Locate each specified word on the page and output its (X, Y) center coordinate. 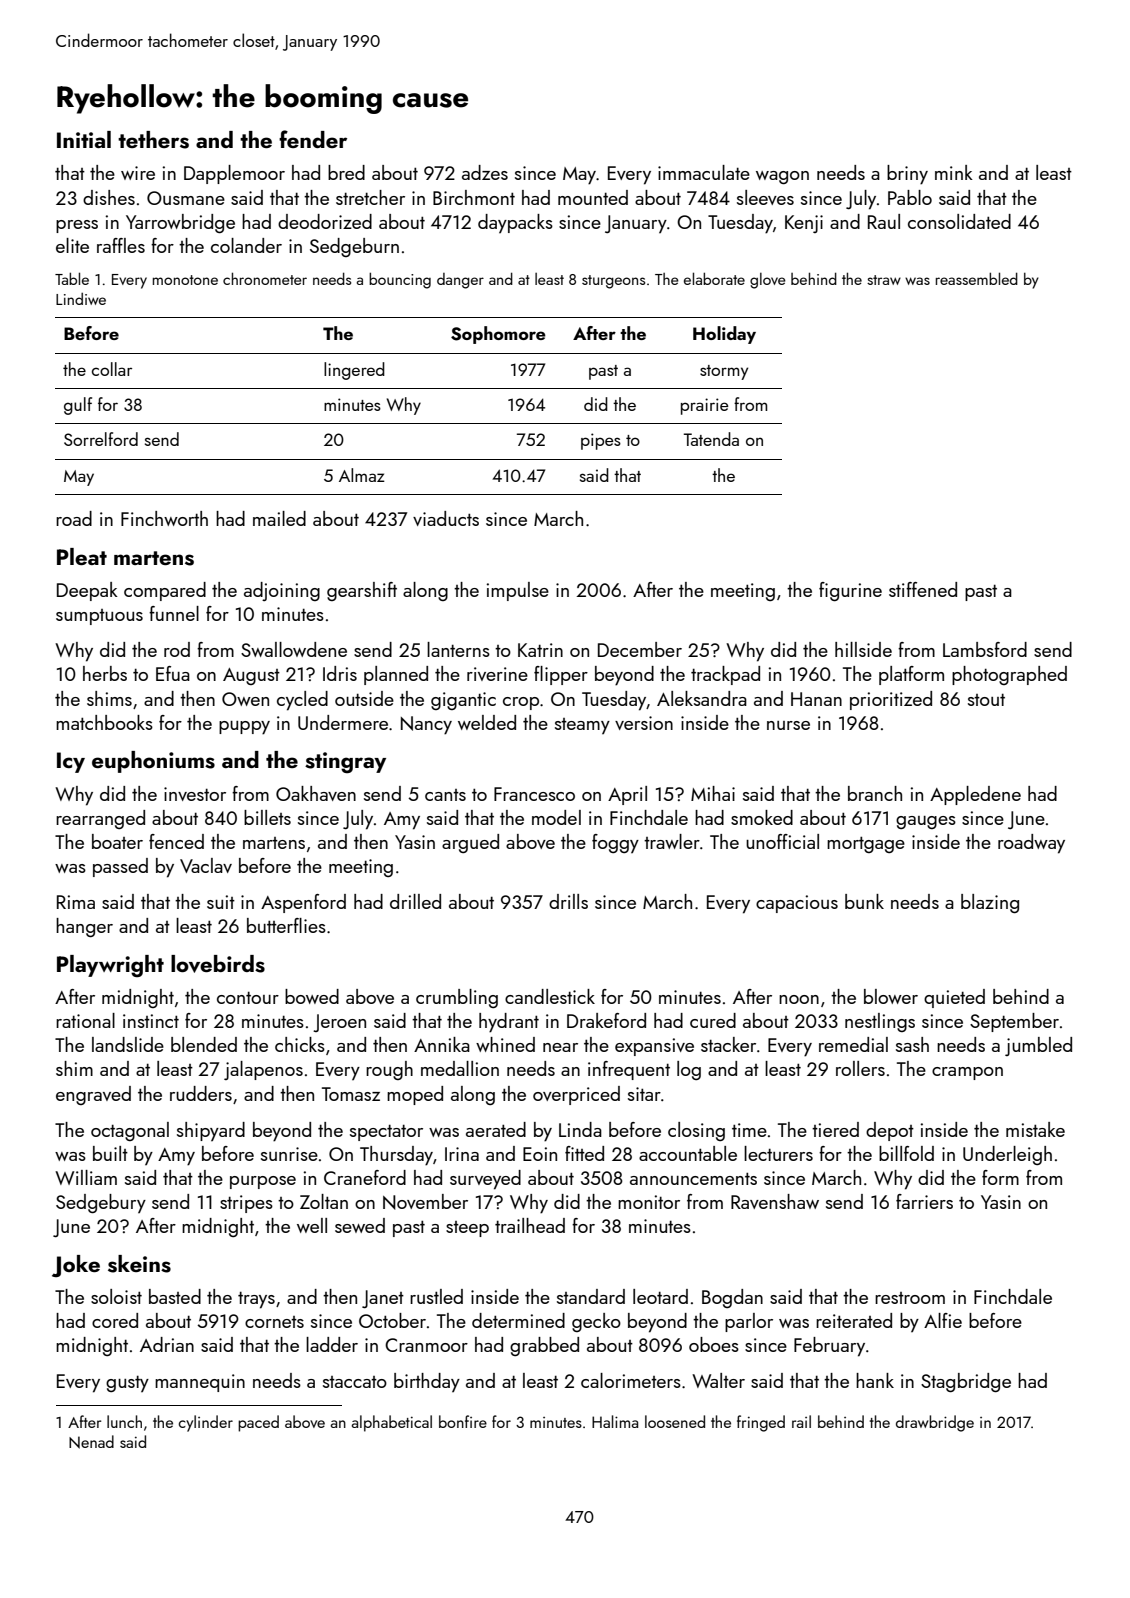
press (77, 226)
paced (258, 1423)
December (640, 649)
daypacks (515, 223)
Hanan (816, 699)
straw (884, 280)
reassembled (977, 278)
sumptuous (99, 617)
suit (221, 902)
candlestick (550, 996)
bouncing (400, 280)
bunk (864, 901)
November (425, 1202)
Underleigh (1007, 1155)
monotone (185, 280)
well (312, 1225)
